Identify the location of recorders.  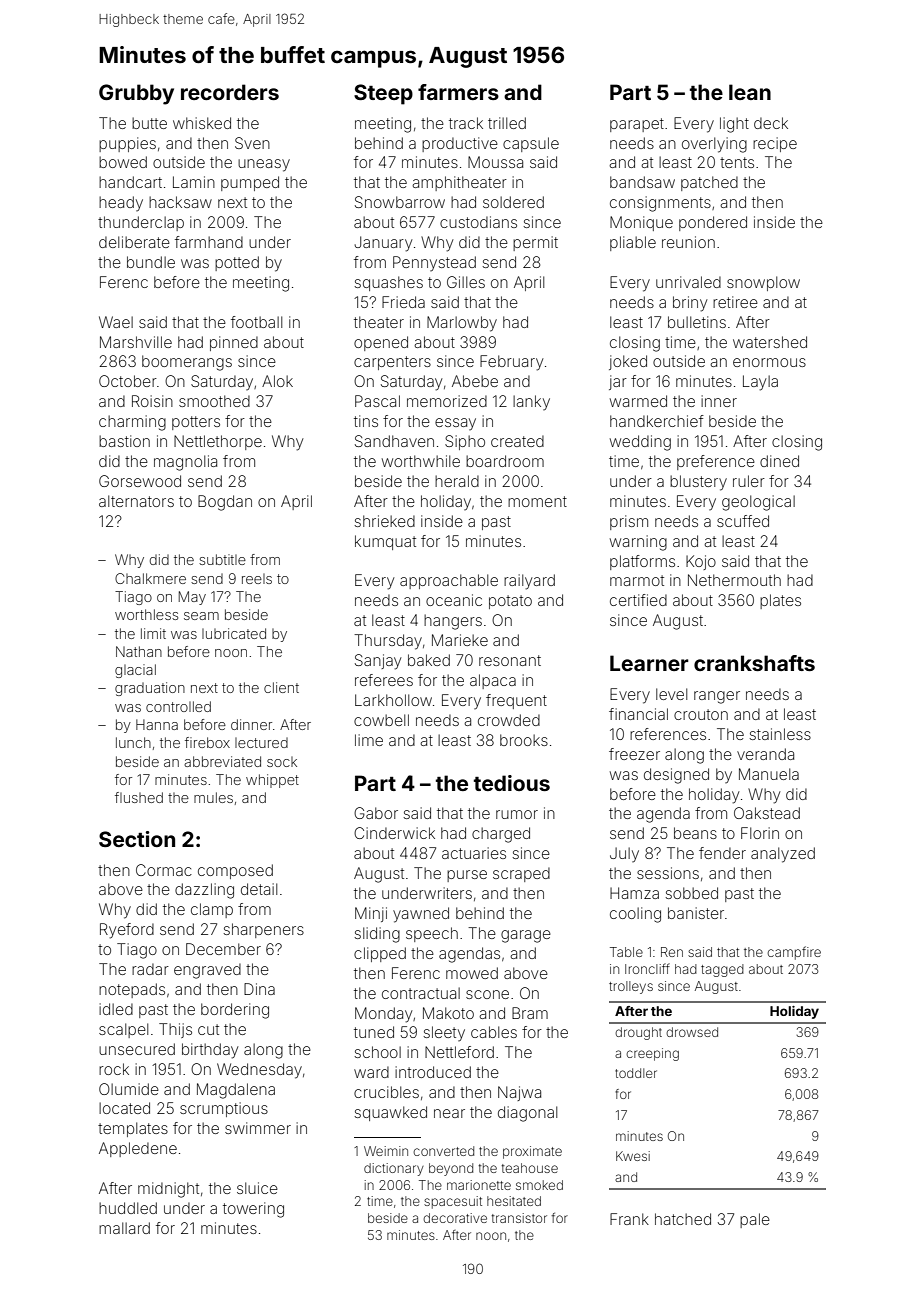
(230, 92).
